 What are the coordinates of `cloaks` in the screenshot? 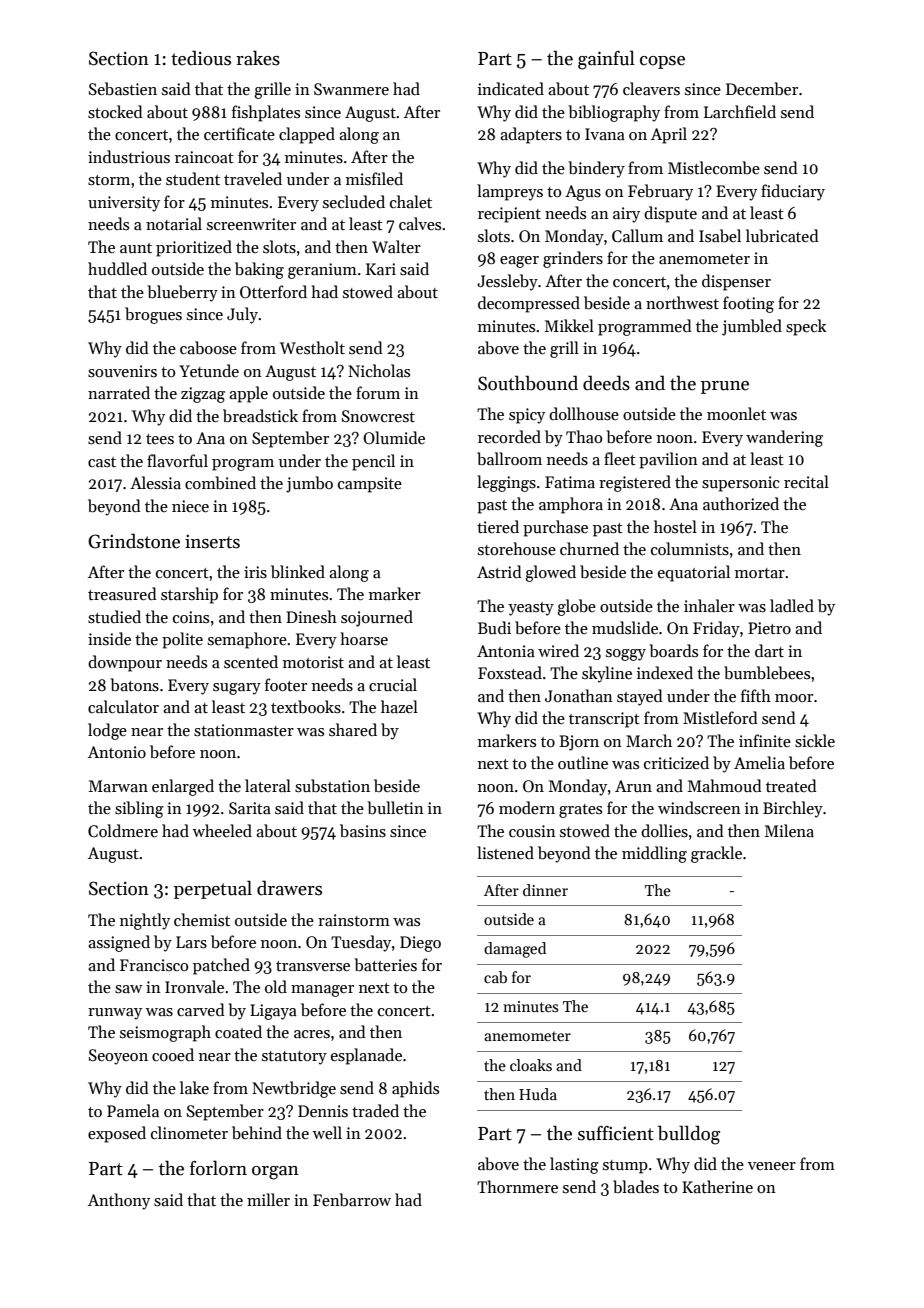 It's located at (531, 1065).
